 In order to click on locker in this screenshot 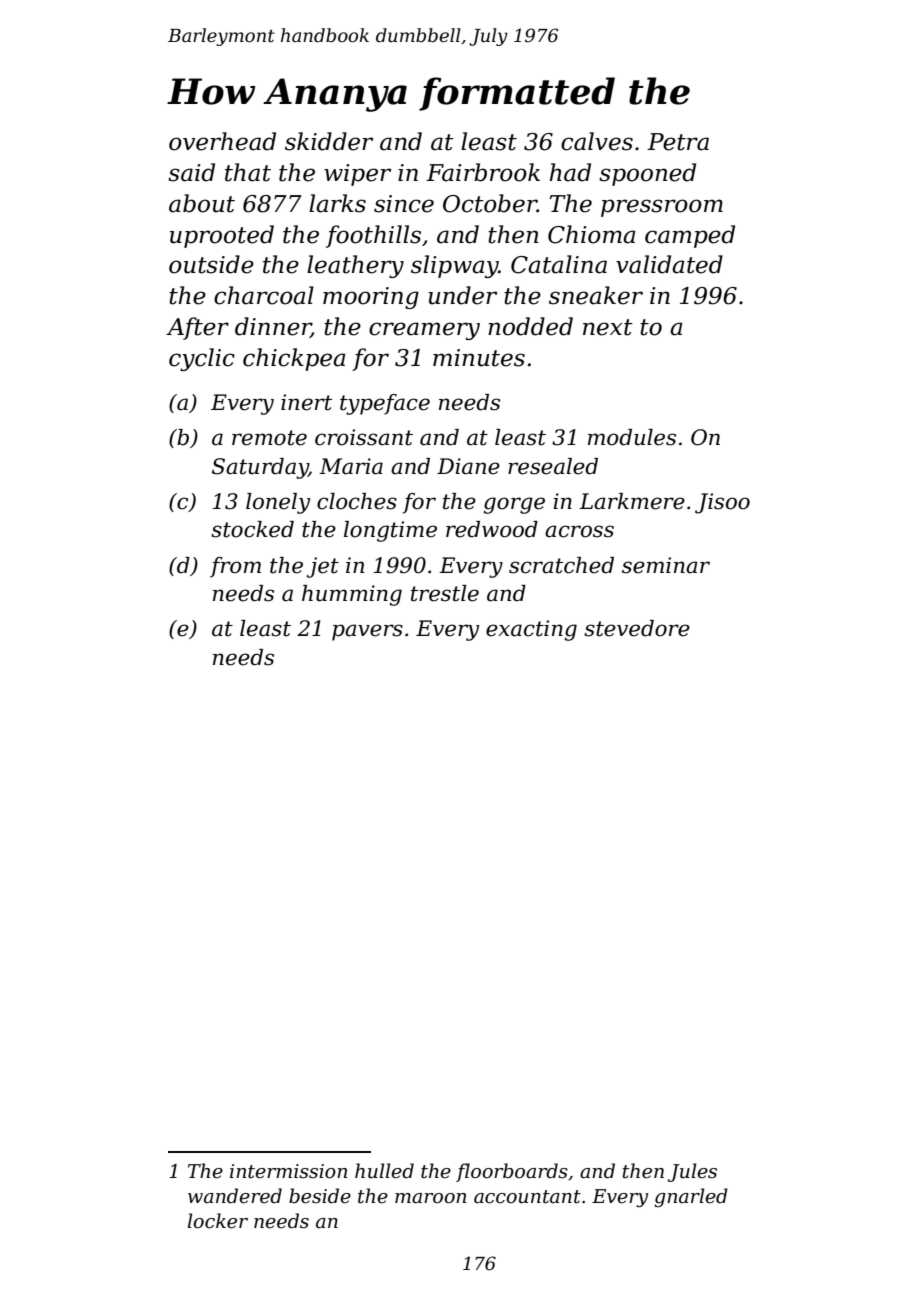, I will do `click(218, 1221)`.
